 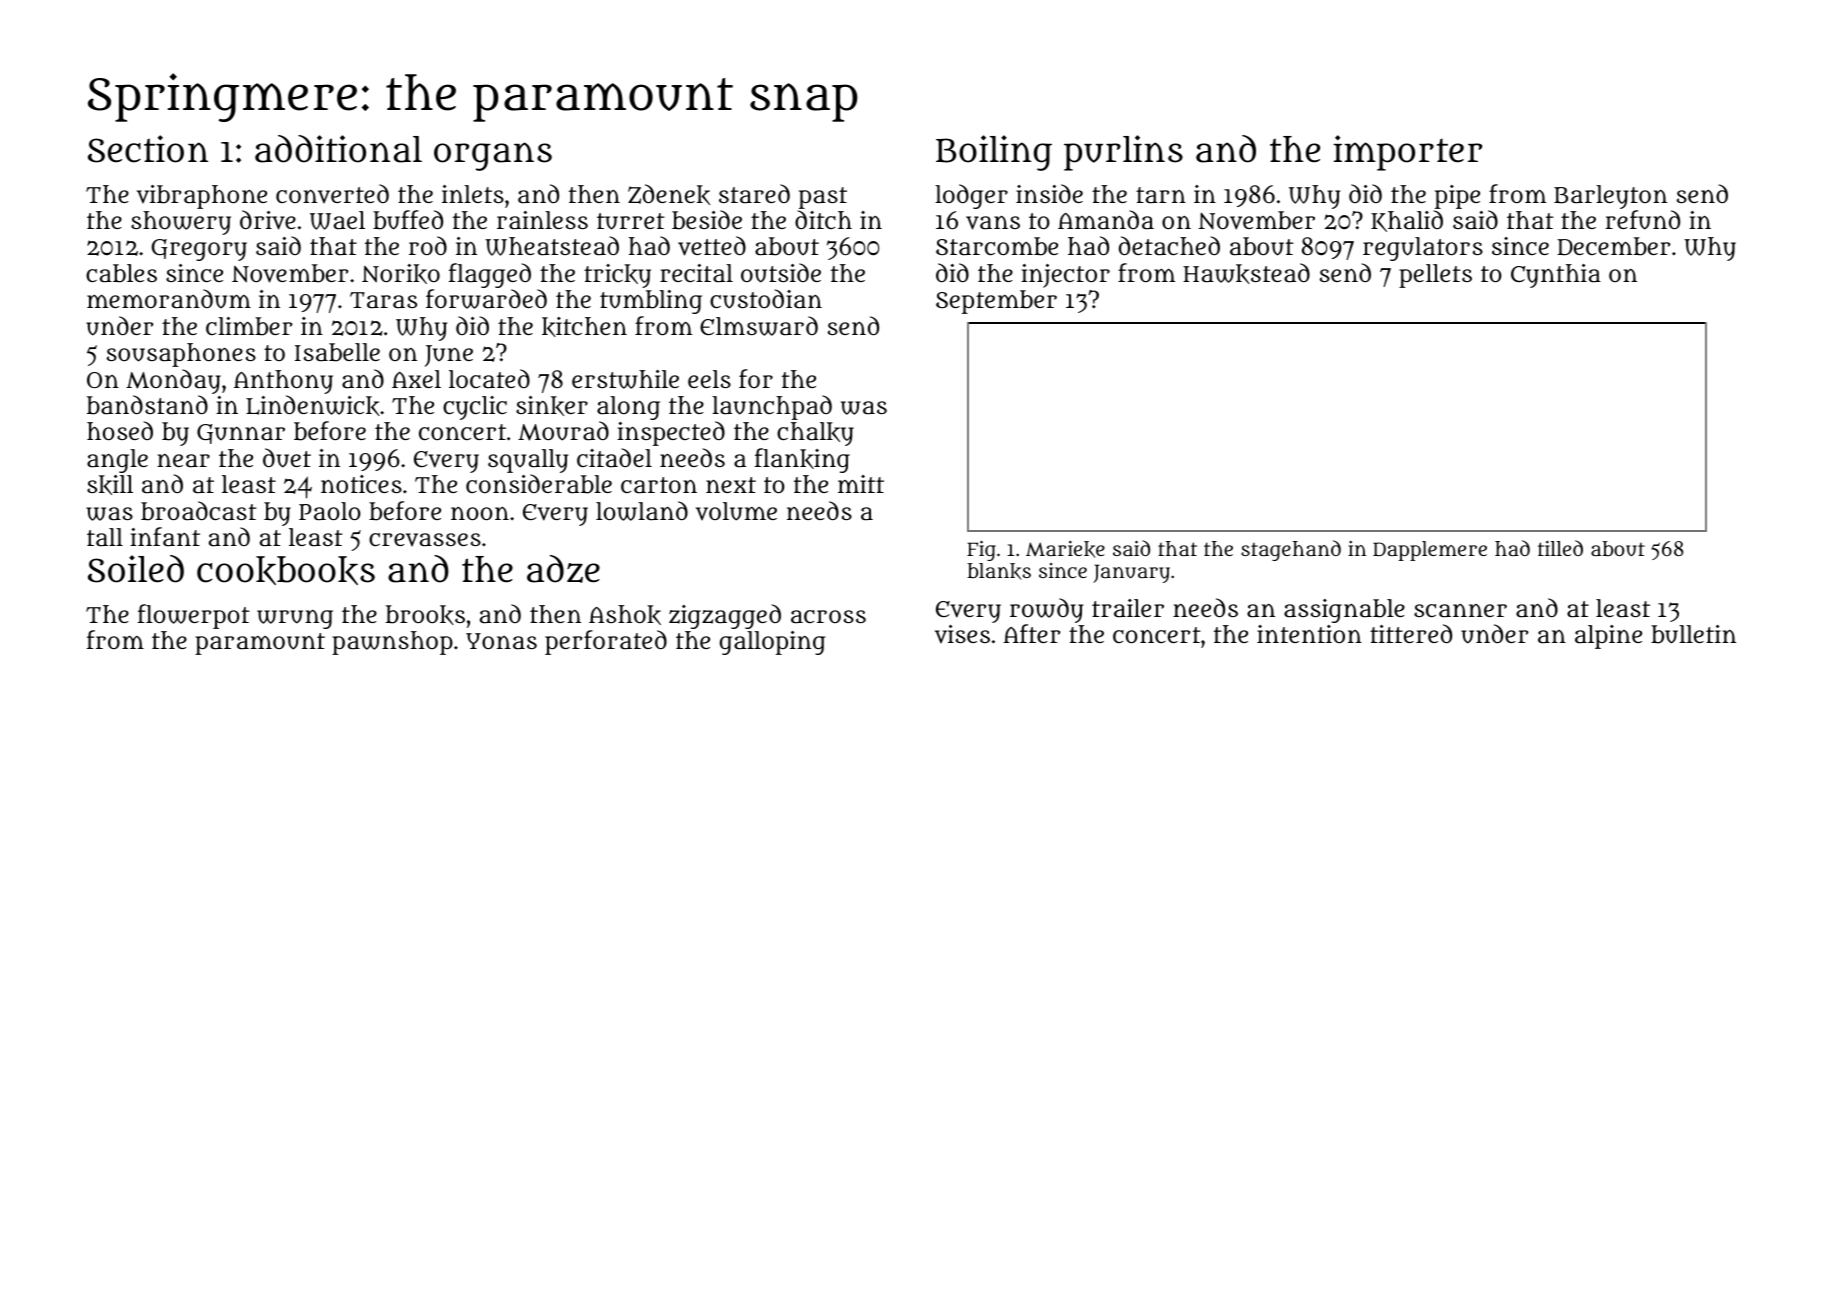 I want to click on chalky, so click(x=815, y=434).
